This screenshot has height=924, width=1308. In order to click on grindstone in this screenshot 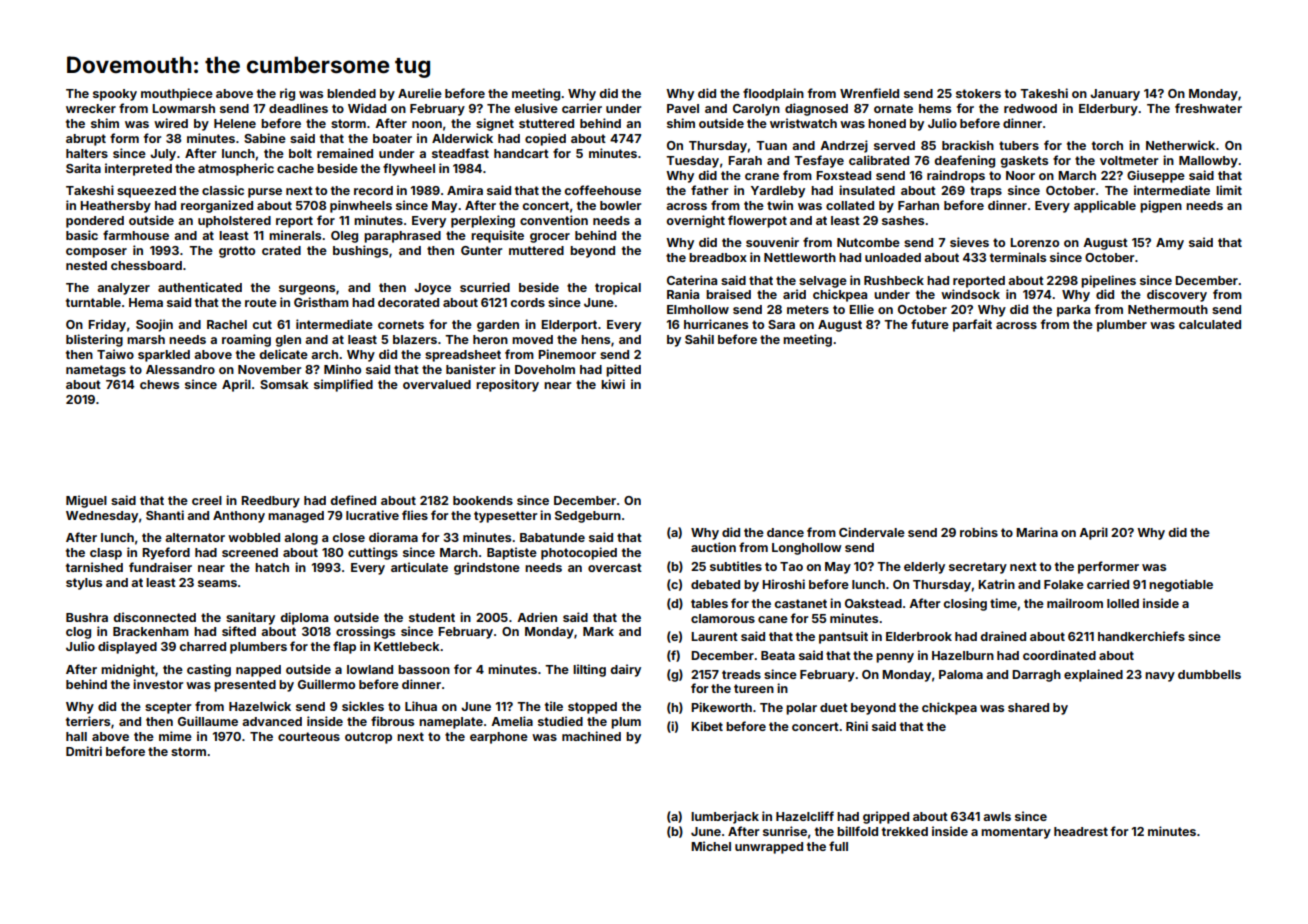, I will do `click(487, 568)`.
